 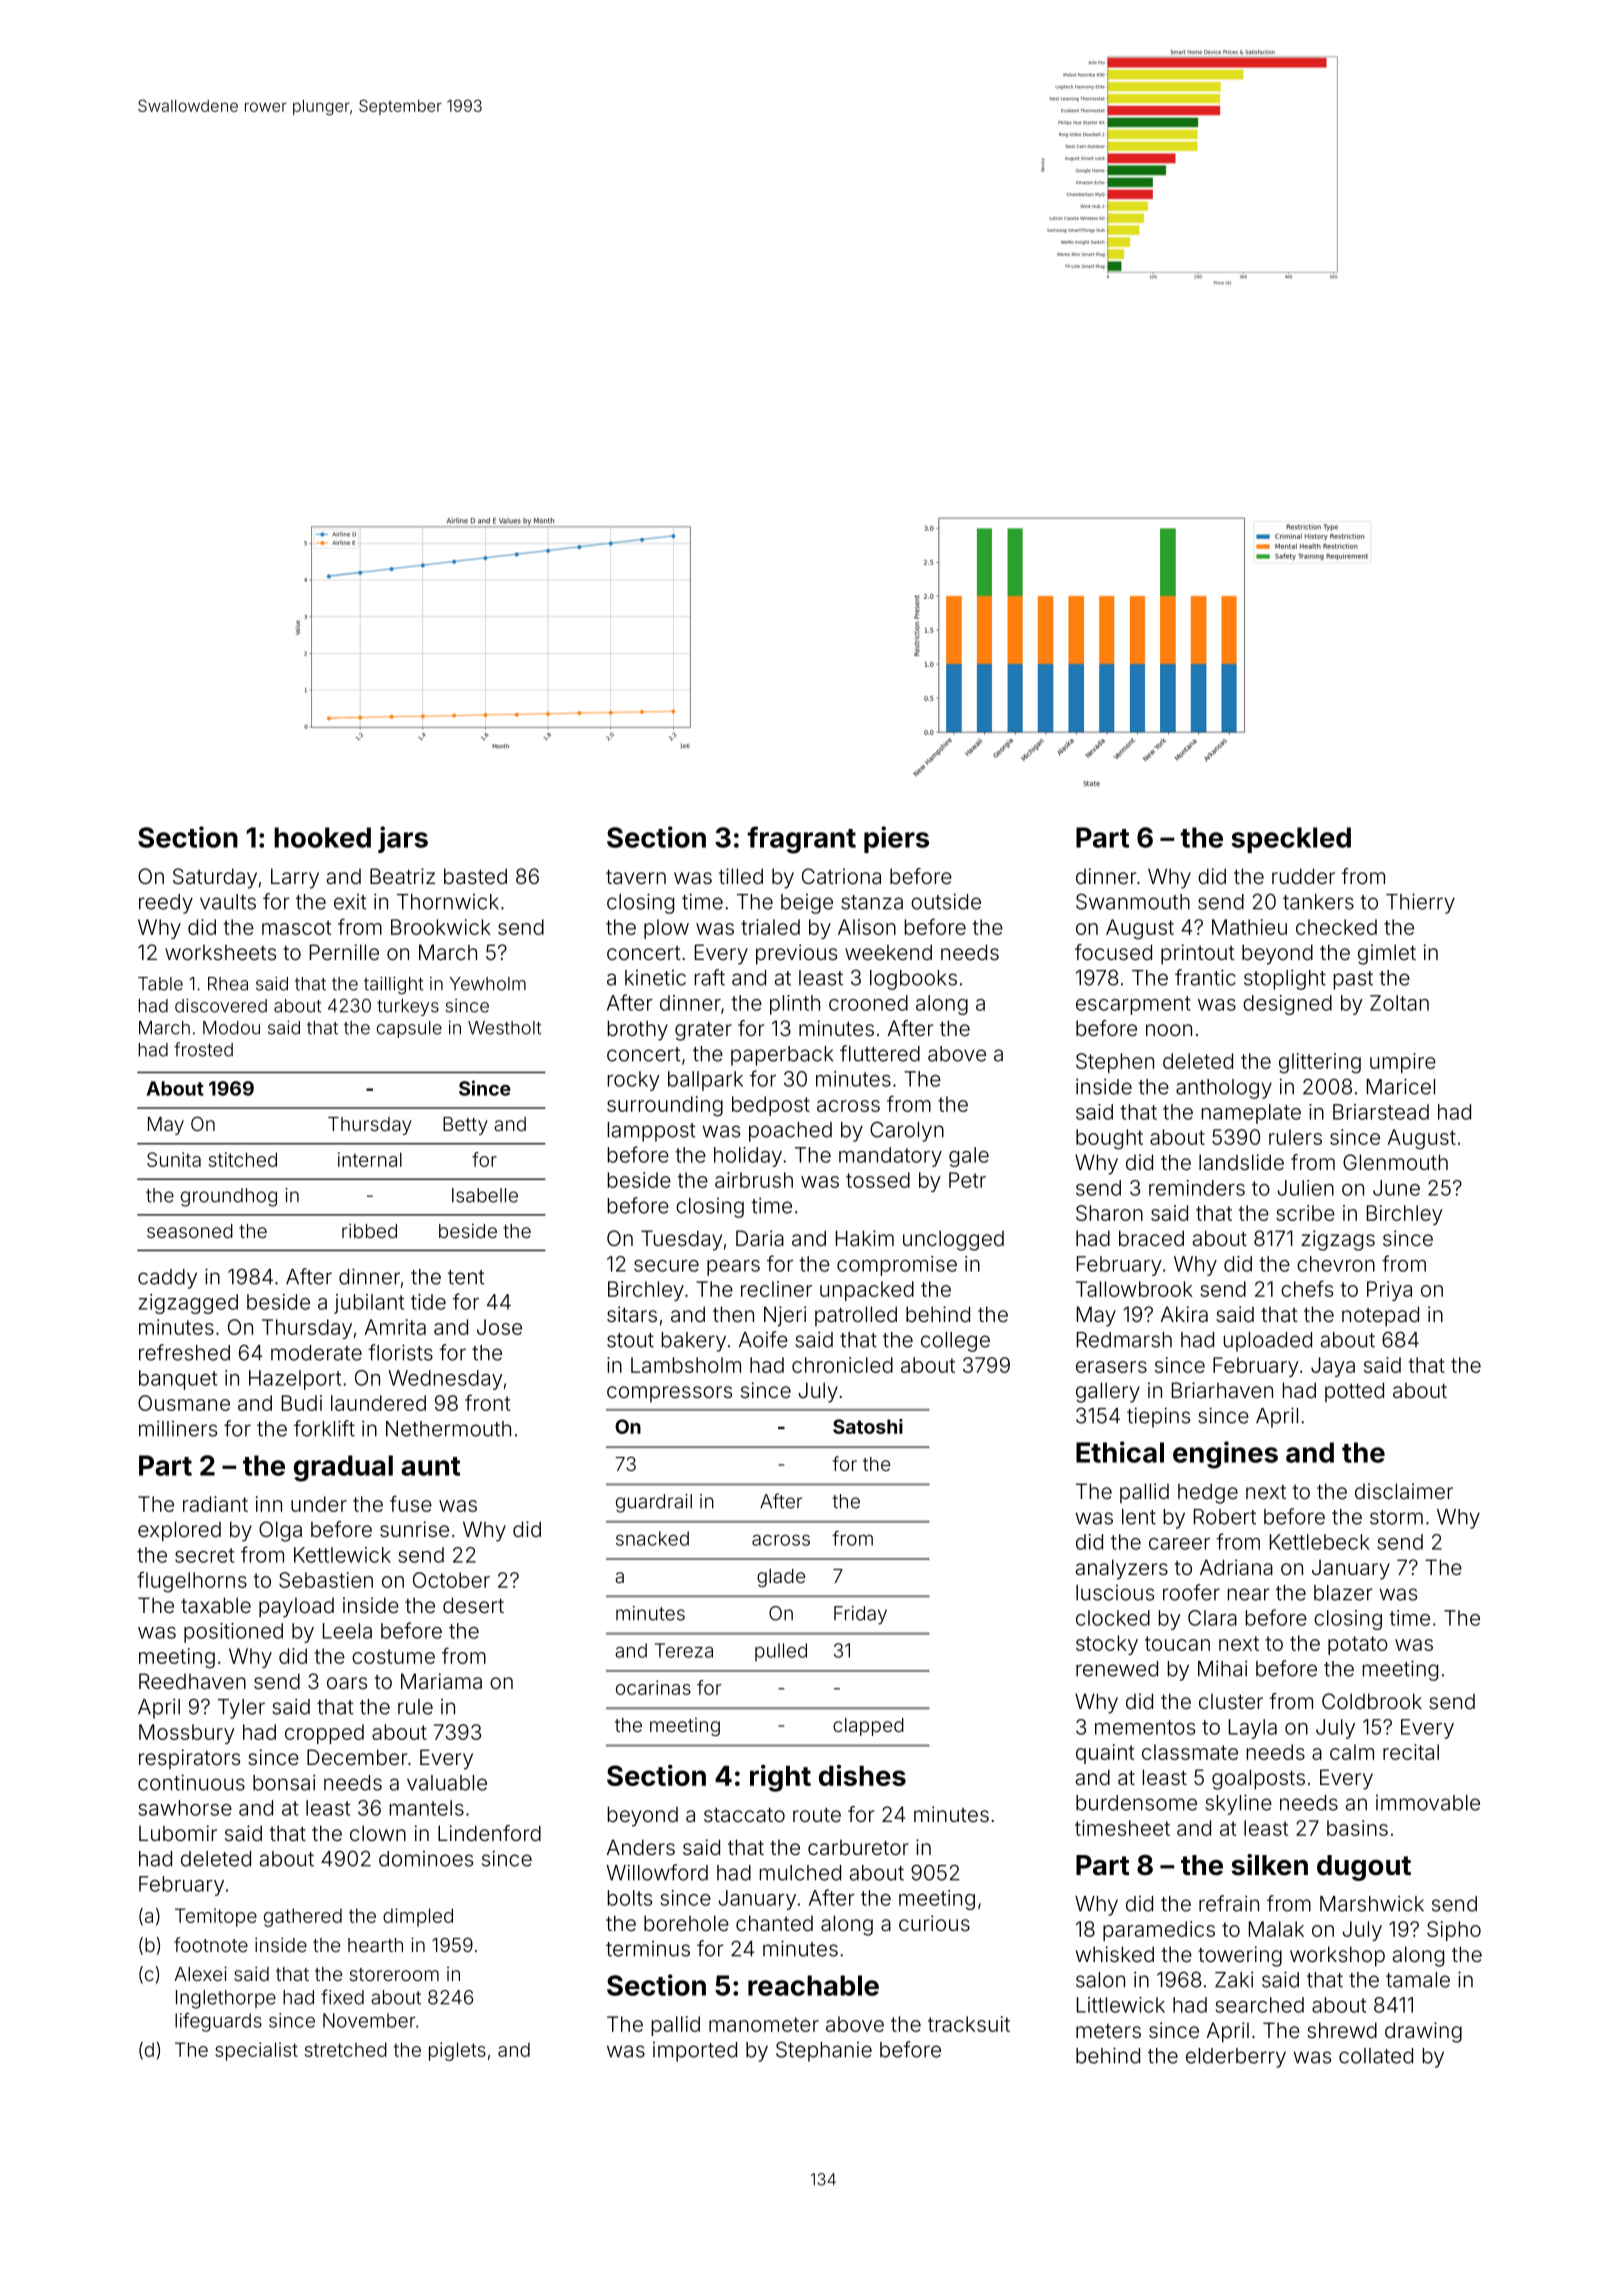 What do you see at coordinates (764, 2024) in the screenshot?
I see `manometer` at bounding box center [764, 2024].
